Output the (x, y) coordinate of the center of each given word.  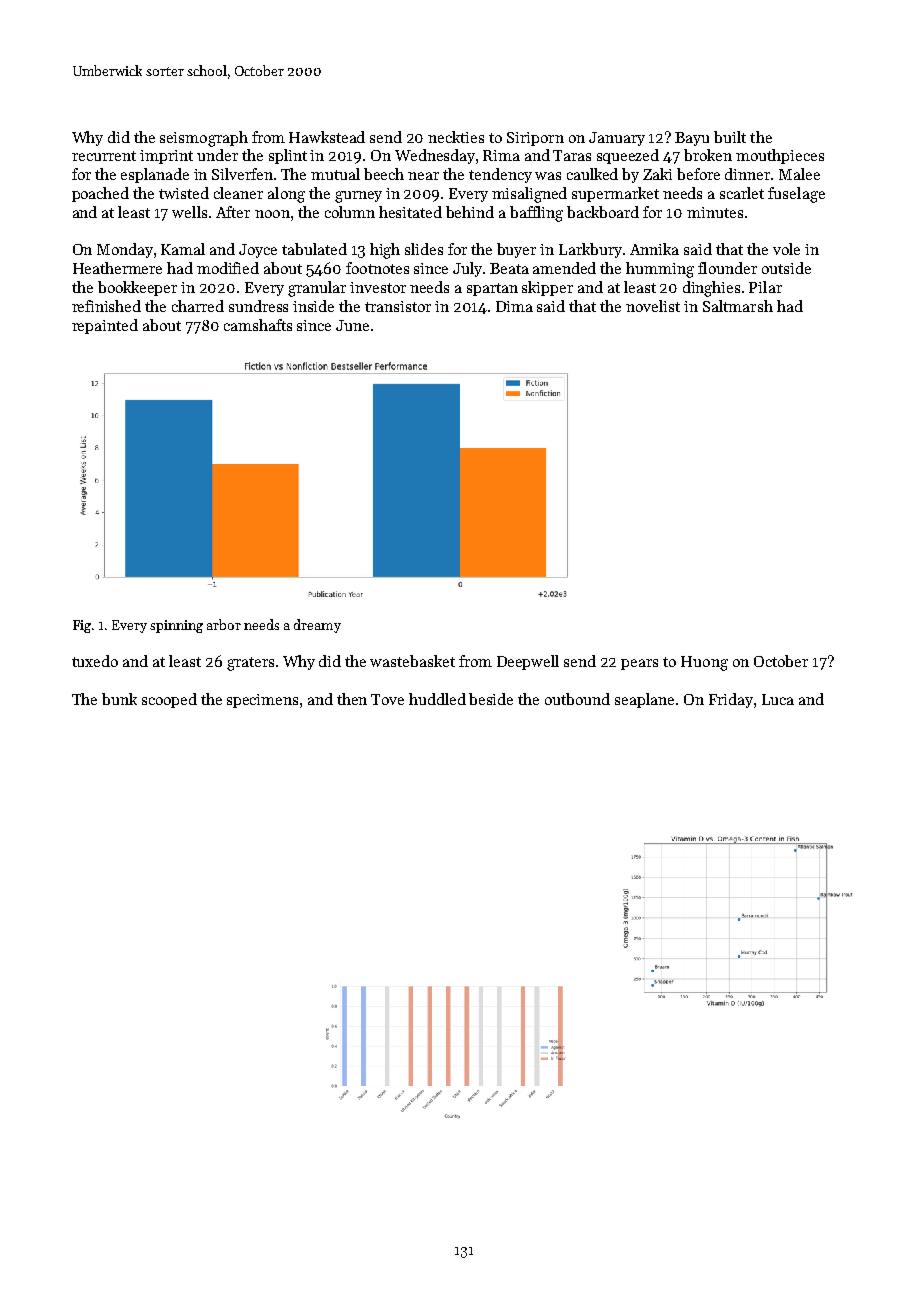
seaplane (644, 700)
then (352, 699)
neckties (456, 137)
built (730, 137)
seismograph (204, 139)
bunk (119, 699)
